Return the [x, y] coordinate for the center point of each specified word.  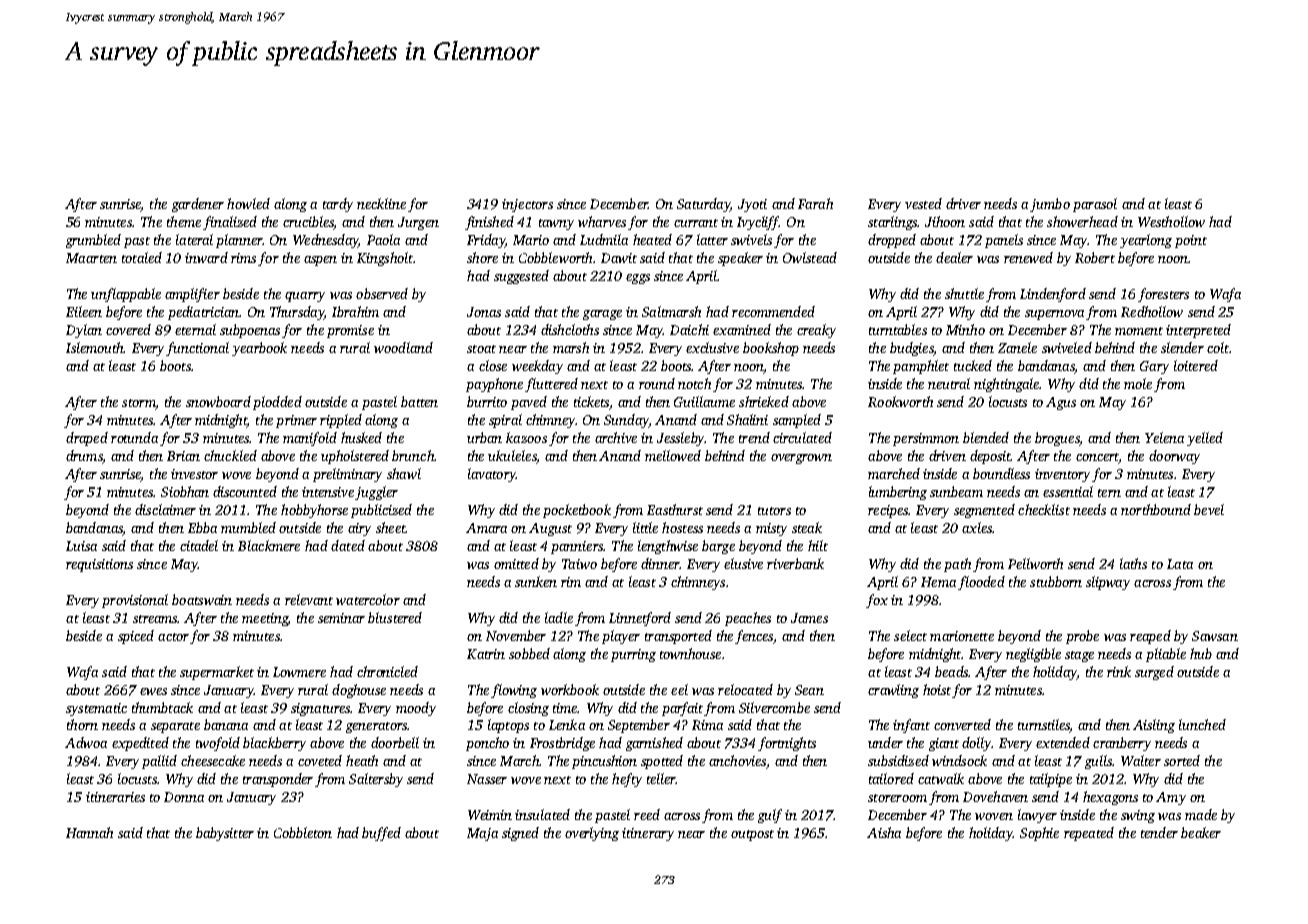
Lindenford [1053, 295]
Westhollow [1171, 221]
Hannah [89, 832]
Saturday [703, 205]
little [645, 527]
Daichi [689, 329]
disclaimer [165, 509]
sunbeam [956, 491]
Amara [486, 528]
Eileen [84, 311]
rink [1119, 671]
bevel [1209, 509]
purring [633, 655]
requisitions [99, 565]
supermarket [217, 673]
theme [184, 221]
